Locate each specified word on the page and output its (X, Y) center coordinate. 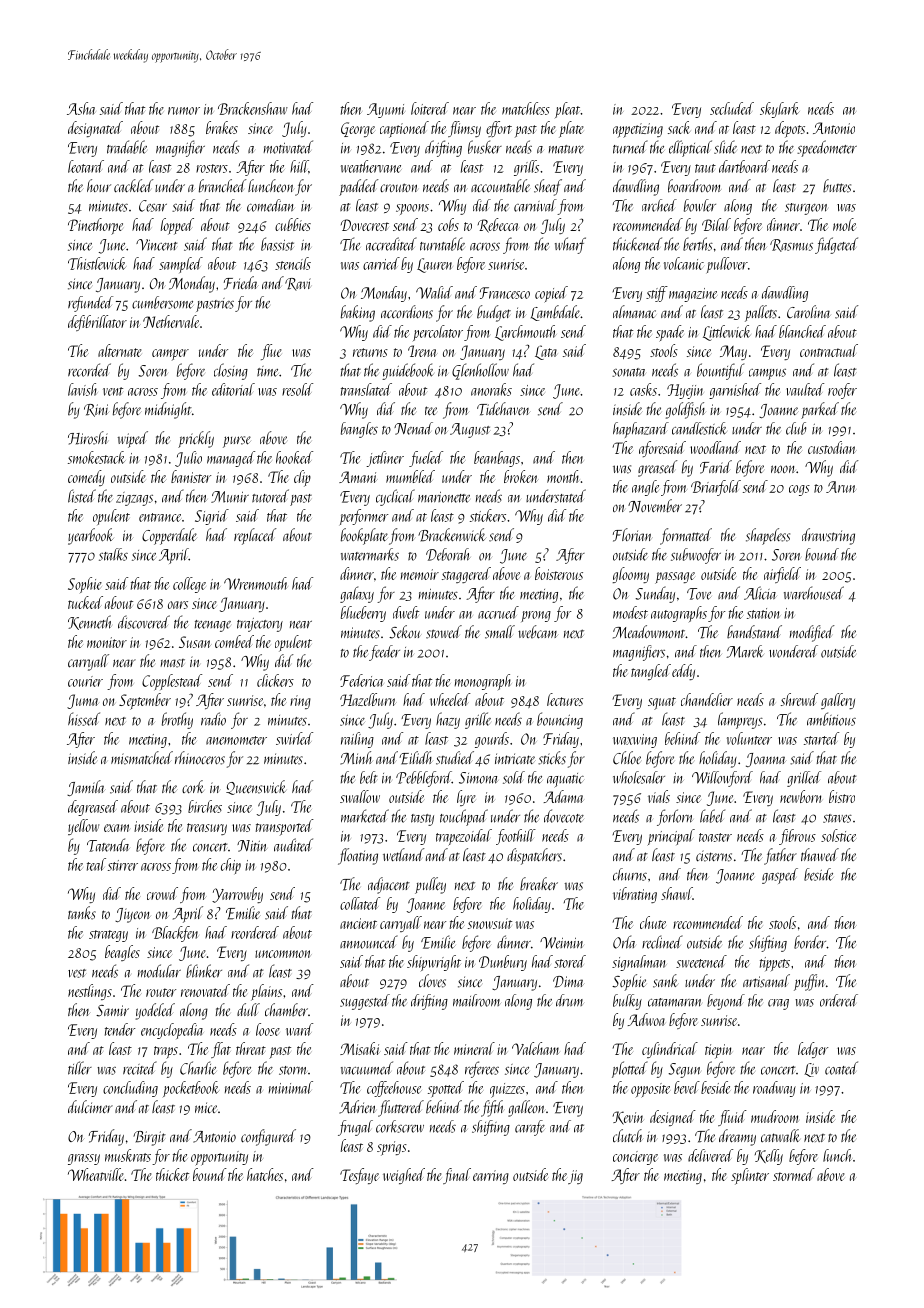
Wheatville (95, 1174)
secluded (732, 108)
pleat (568, 110)
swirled (294, 738)
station (763, 613)
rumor (184, 111)
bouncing (560, 720)
